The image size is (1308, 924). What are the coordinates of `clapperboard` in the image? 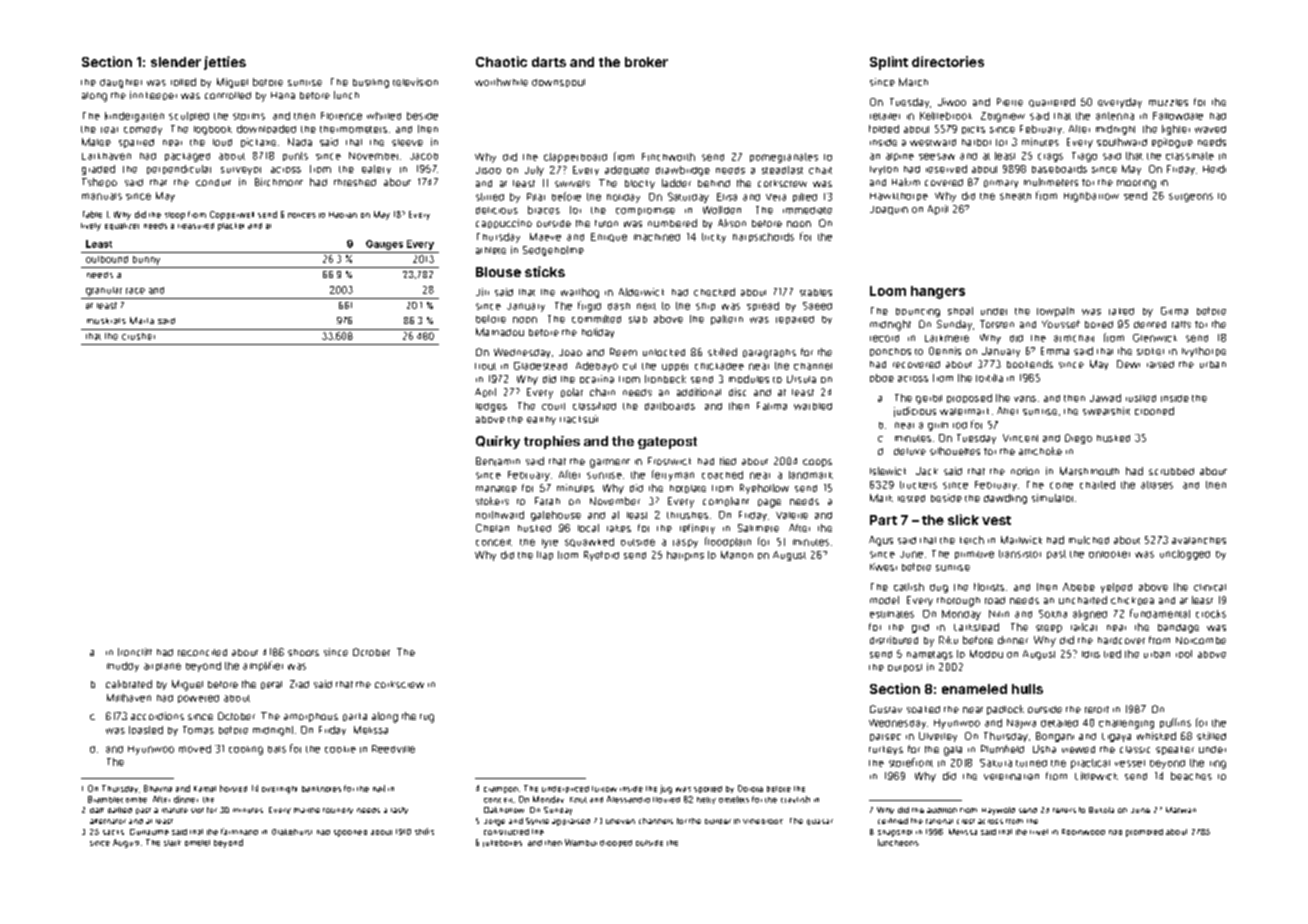 It's located at (575, 158).
